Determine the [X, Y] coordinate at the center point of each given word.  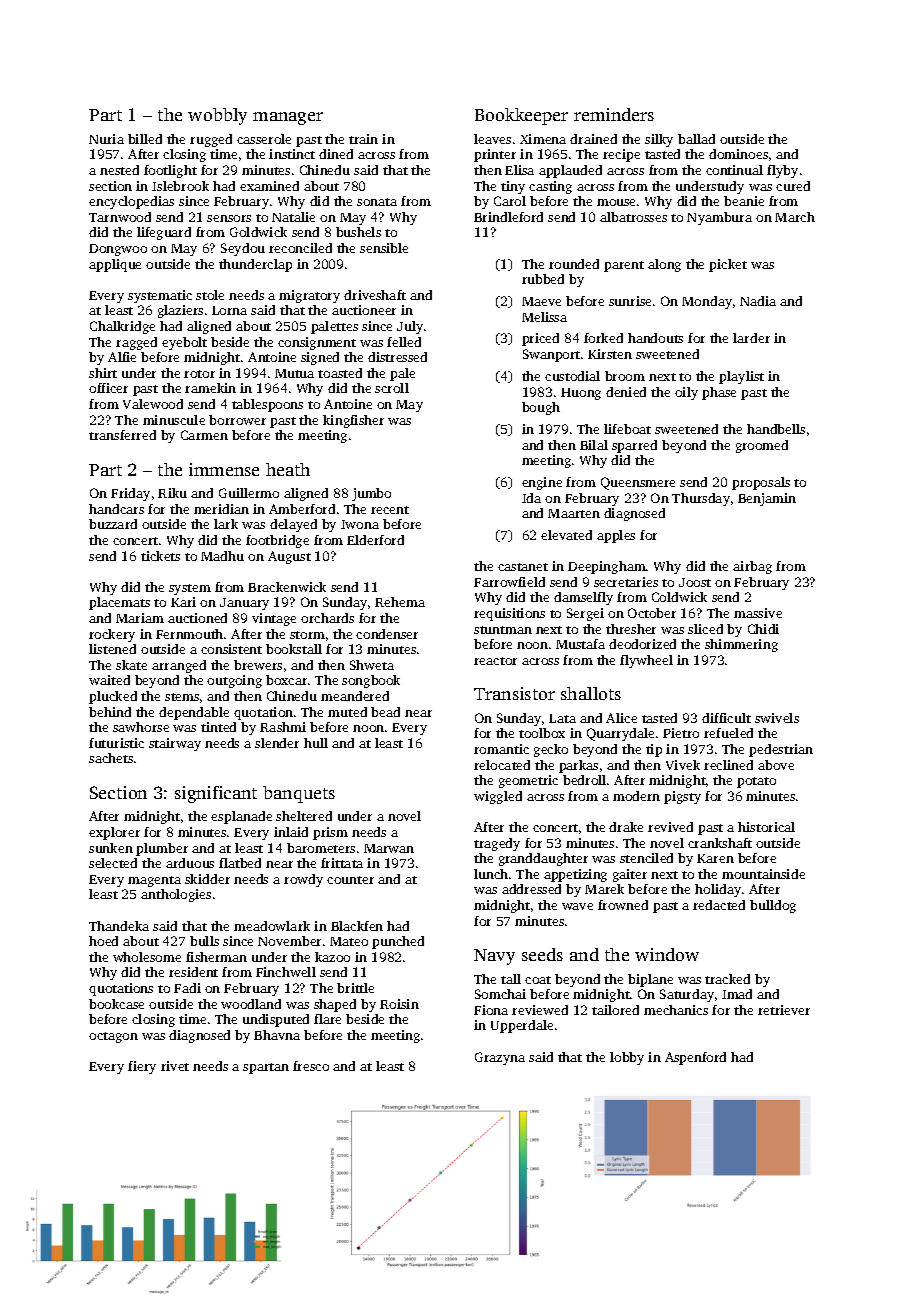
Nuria [106, 139]
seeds [542, 954]
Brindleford [508, 217]
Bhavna [277, 1035]
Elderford [375, 540]
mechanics [676, 1010]
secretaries [626, 582]
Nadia [758, 301]
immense [224, 469]
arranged [179, 666]
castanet [523, 567]
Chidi [763, 629]
